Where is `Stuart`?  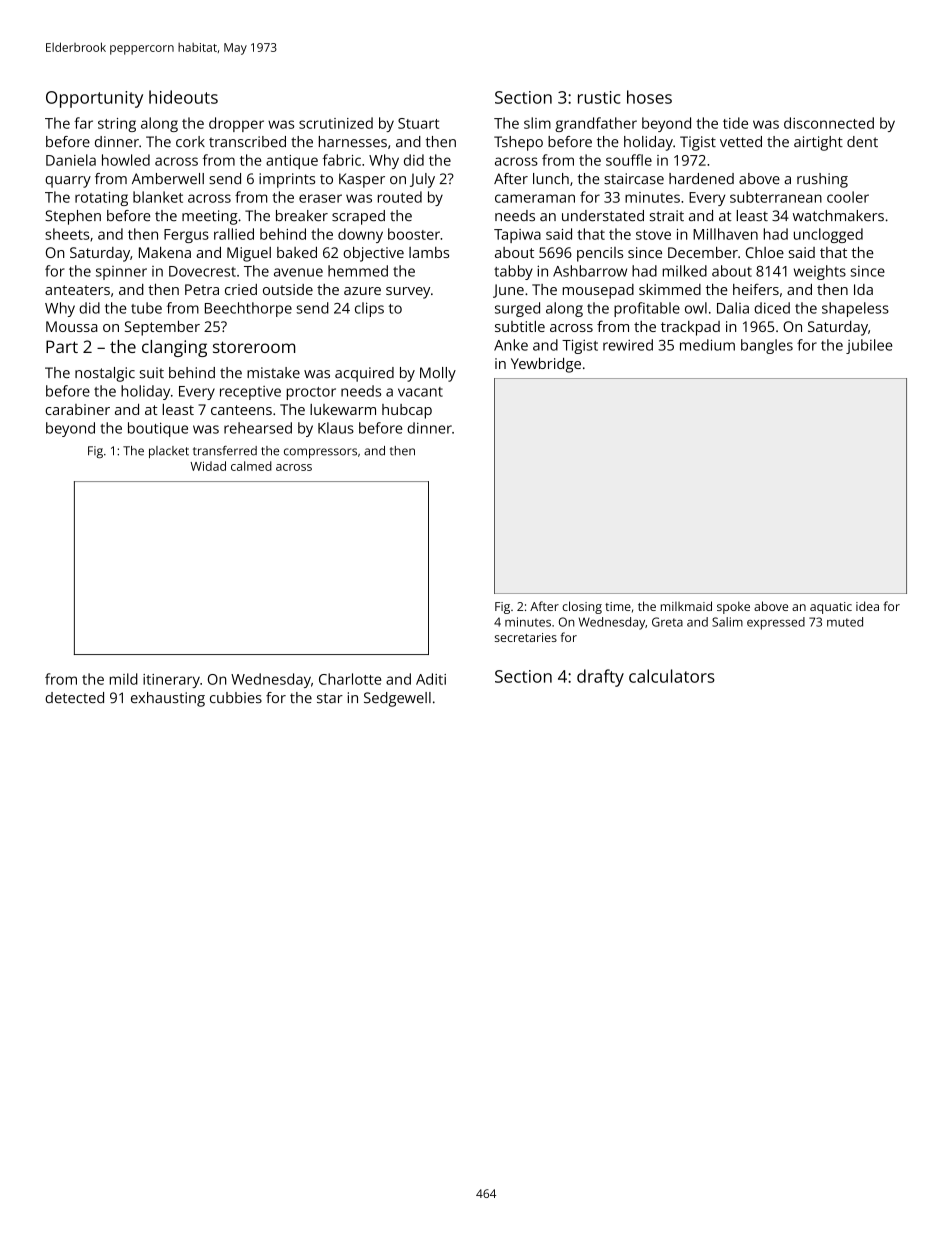 Stuart is located at coordinates (418, 123).
